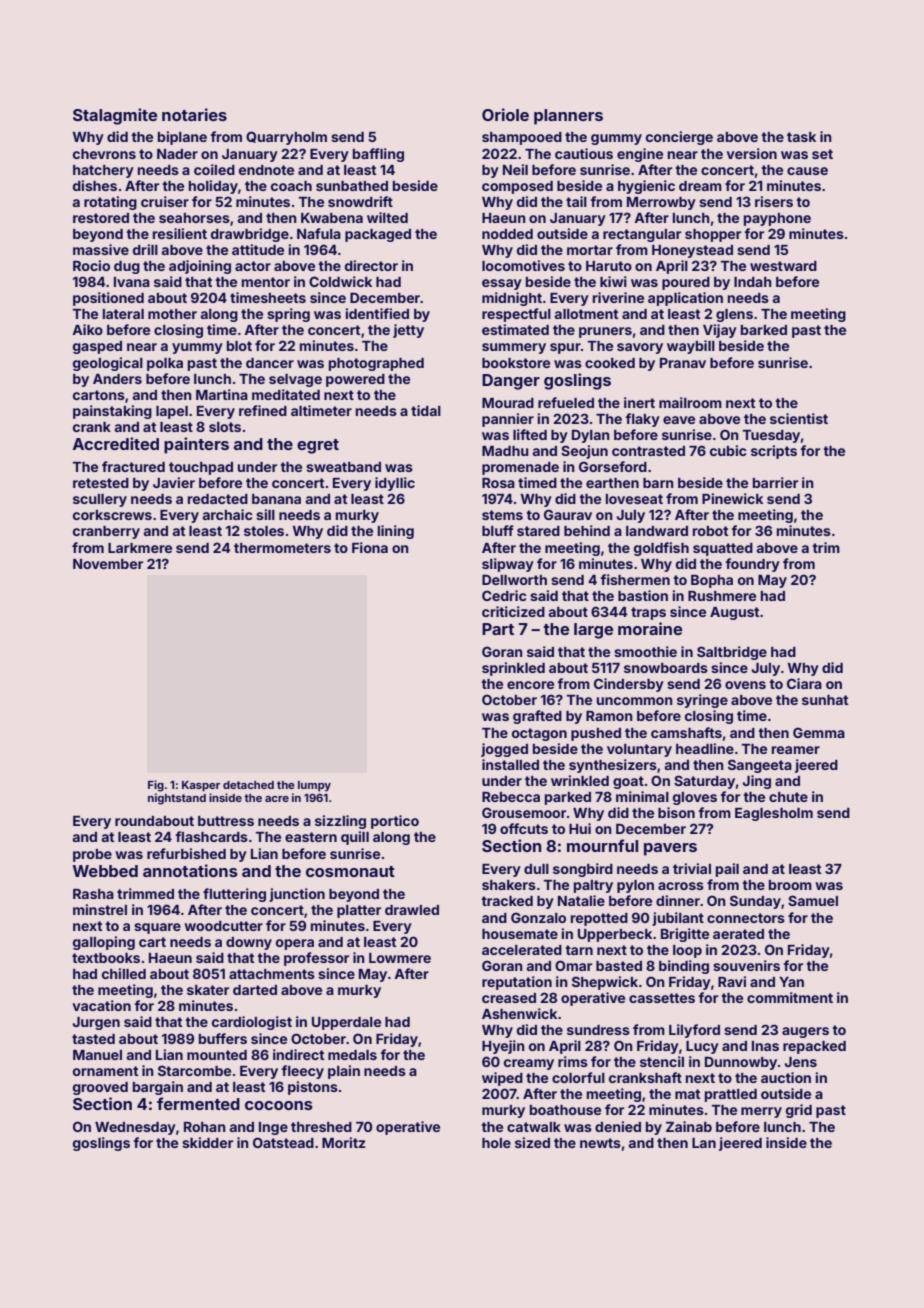 The width and height of the page is (924, 1308). Describe the element at coordinates (205, 1127) in the page. I see `Rohan` at that location.
